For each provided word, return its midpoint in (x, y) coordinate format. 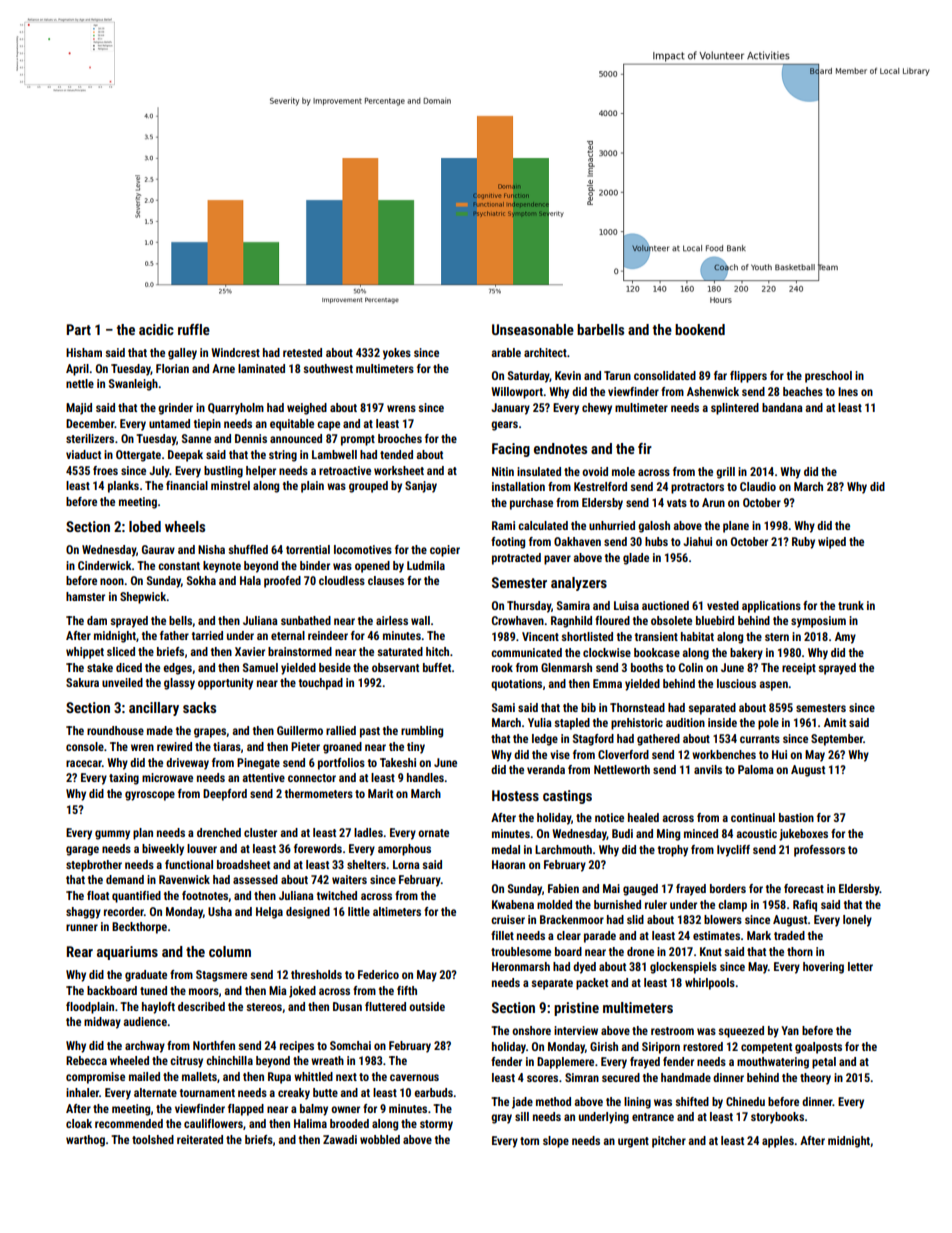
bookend (700, 329)
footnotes (205, 895)
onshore (531, 1030)
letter (860, 966)
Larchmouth (563, 849)
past (370, 732)
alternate (155, 1092)
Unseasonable (533, 329)
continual (753, 817)
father (174, 635)
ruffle (194, 329)
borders (728, 888)
